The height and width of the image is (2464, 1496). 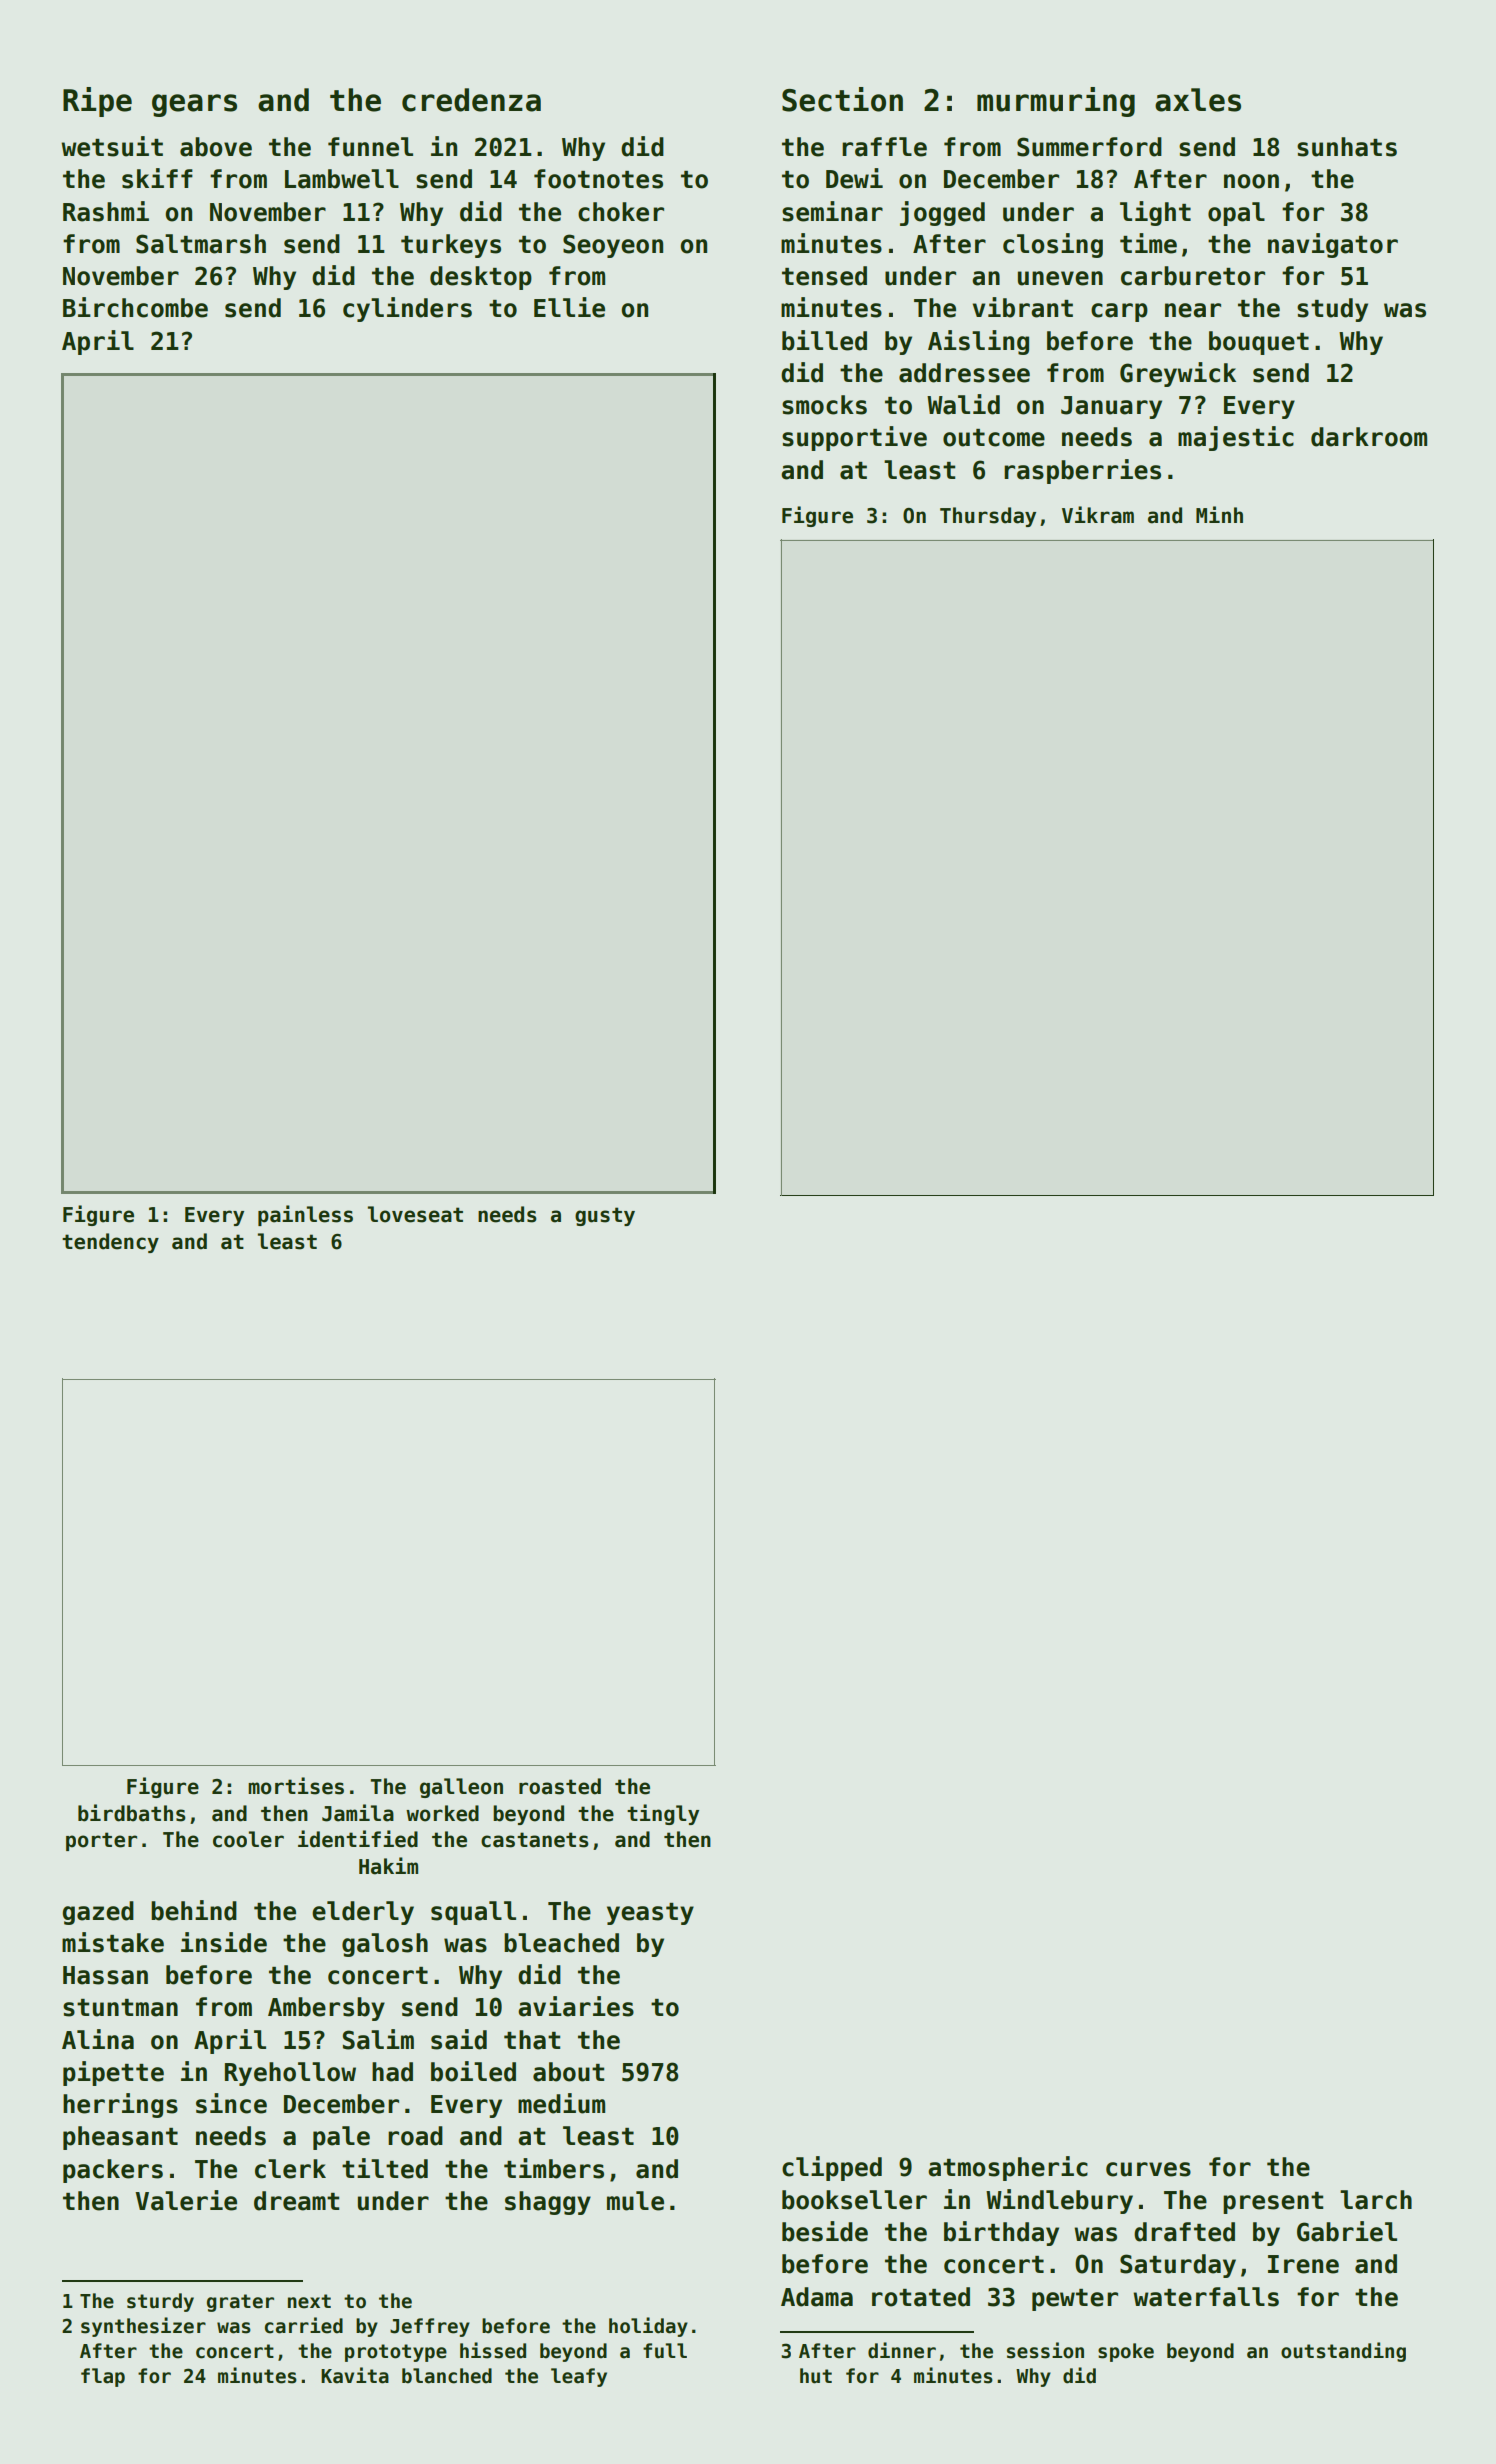 What do you see at coordinates (415, 1214) in the image?
I see `loveseat` at bounding box center [415, 1214].
